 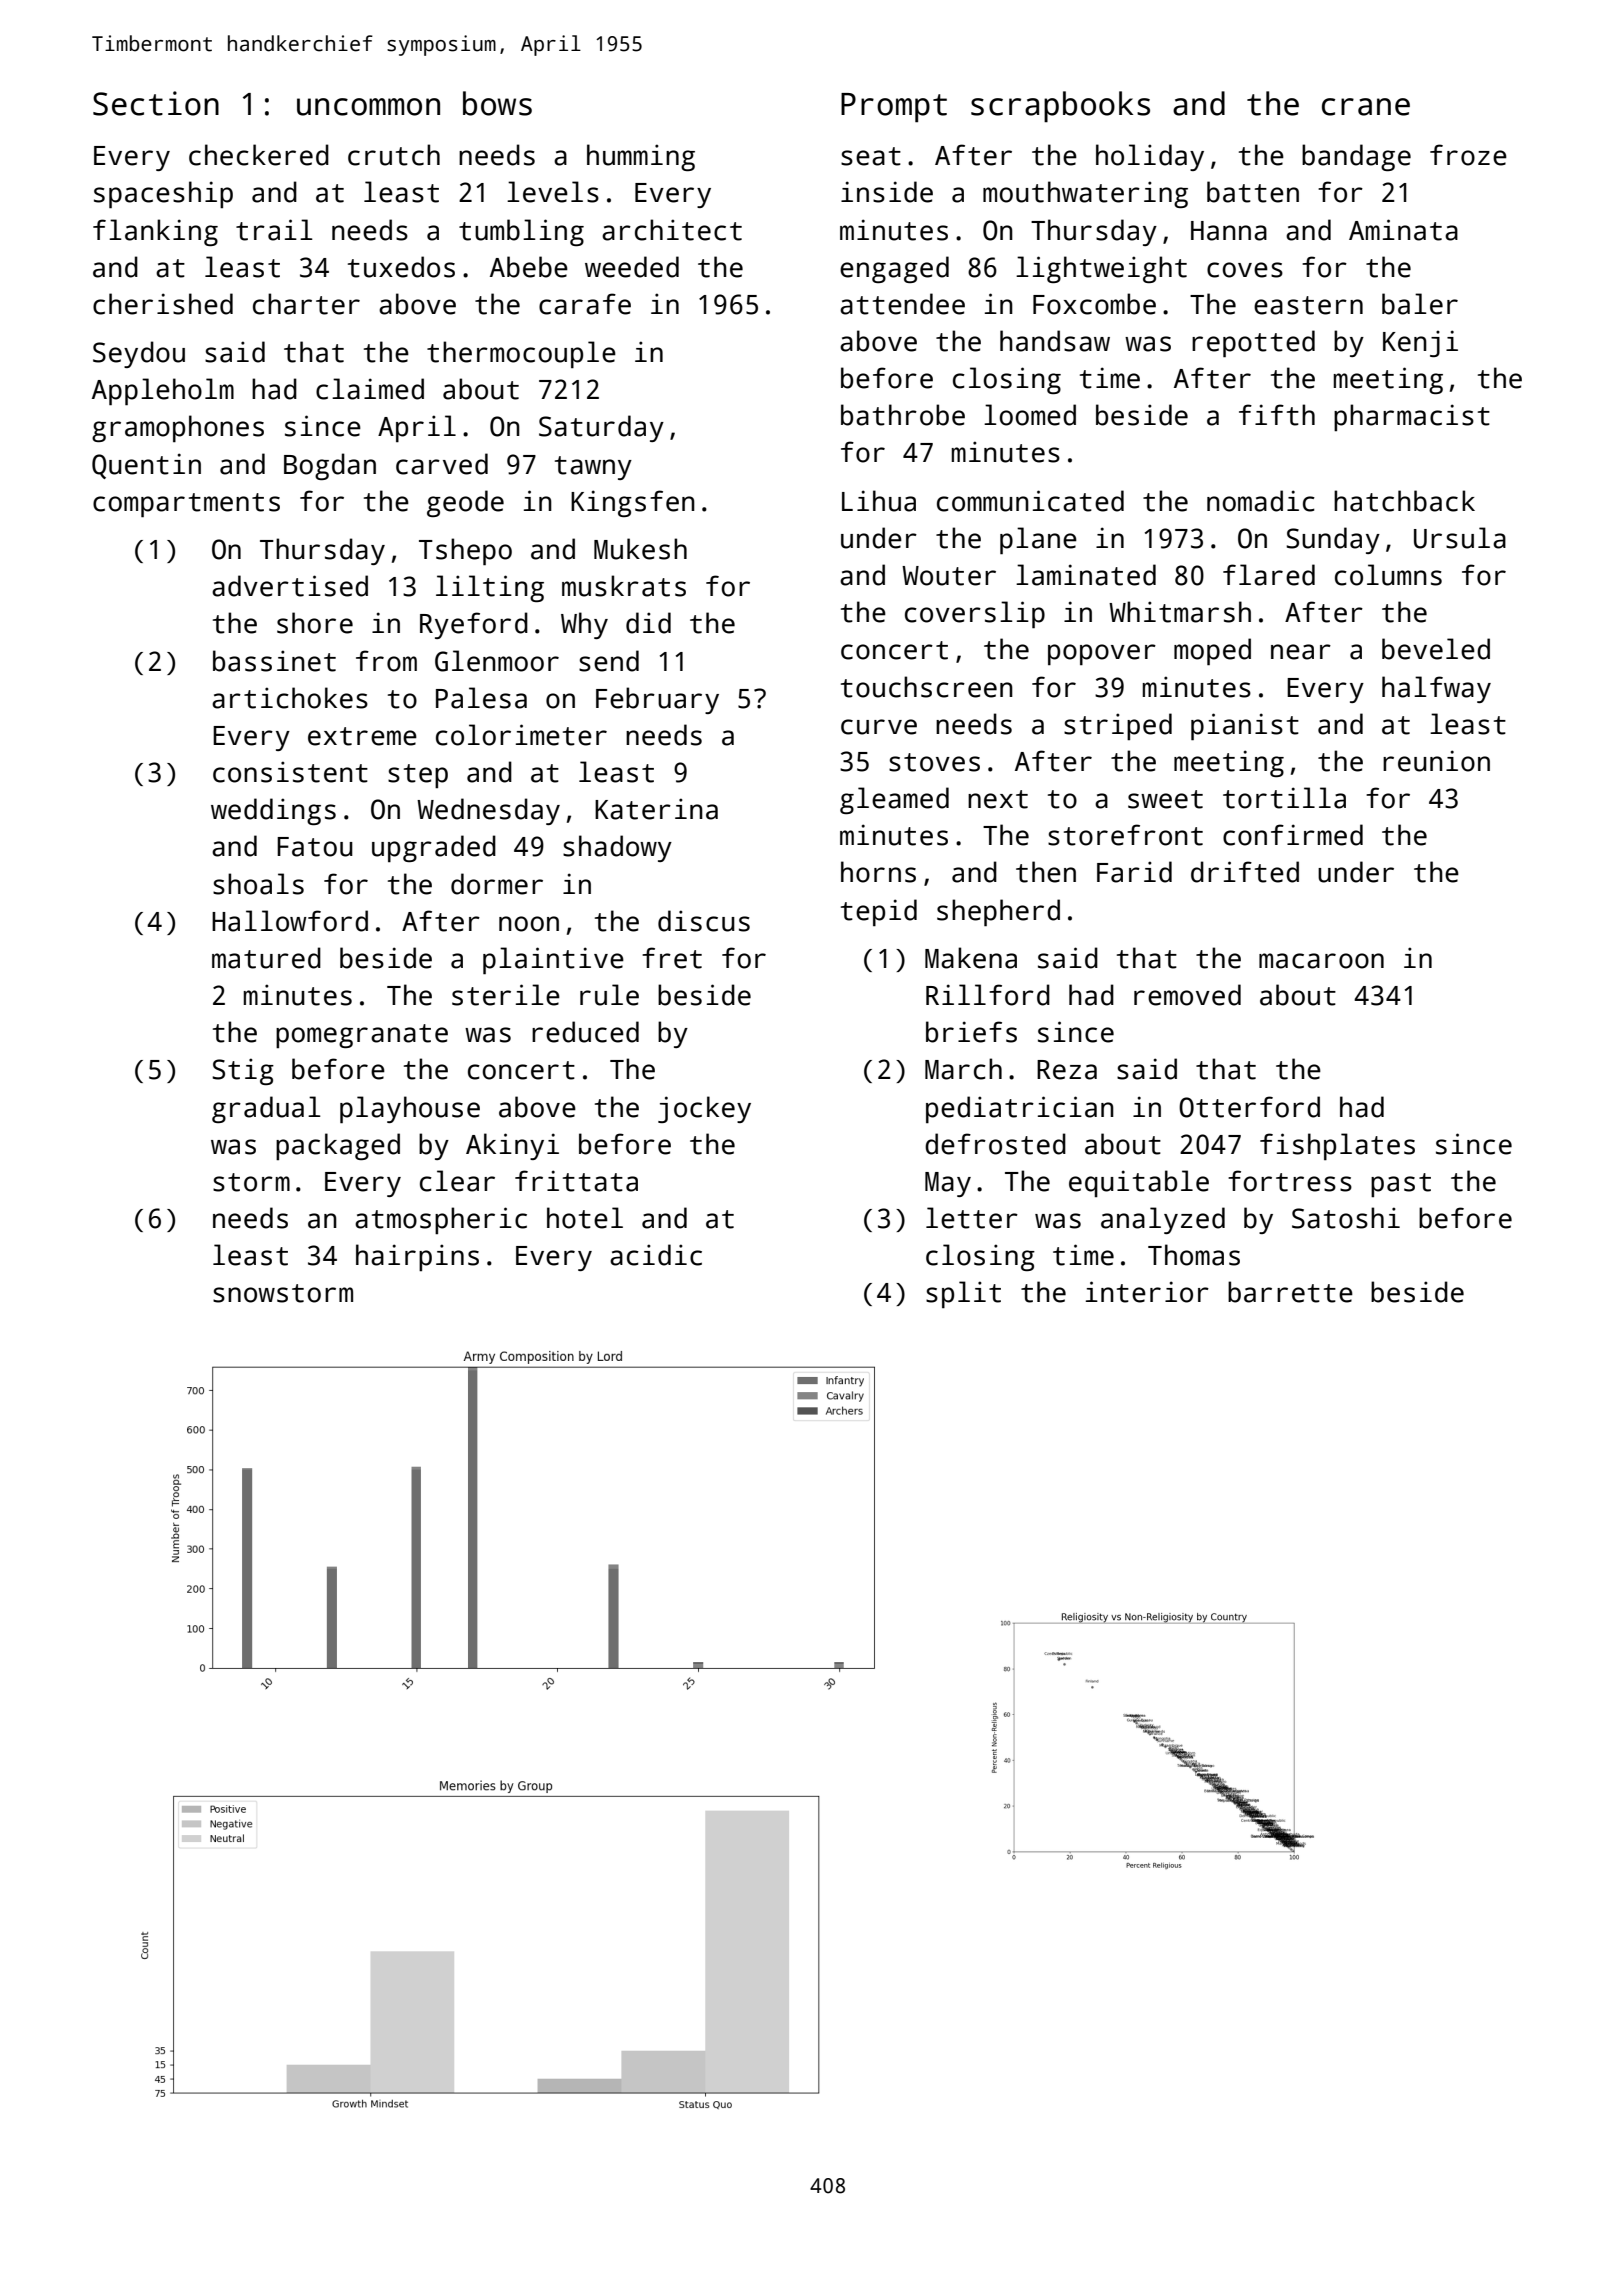 What do you see at coordinates (971, 1032) in the screenshot?
I see `briefs` at bounding box center [971, 1032].
